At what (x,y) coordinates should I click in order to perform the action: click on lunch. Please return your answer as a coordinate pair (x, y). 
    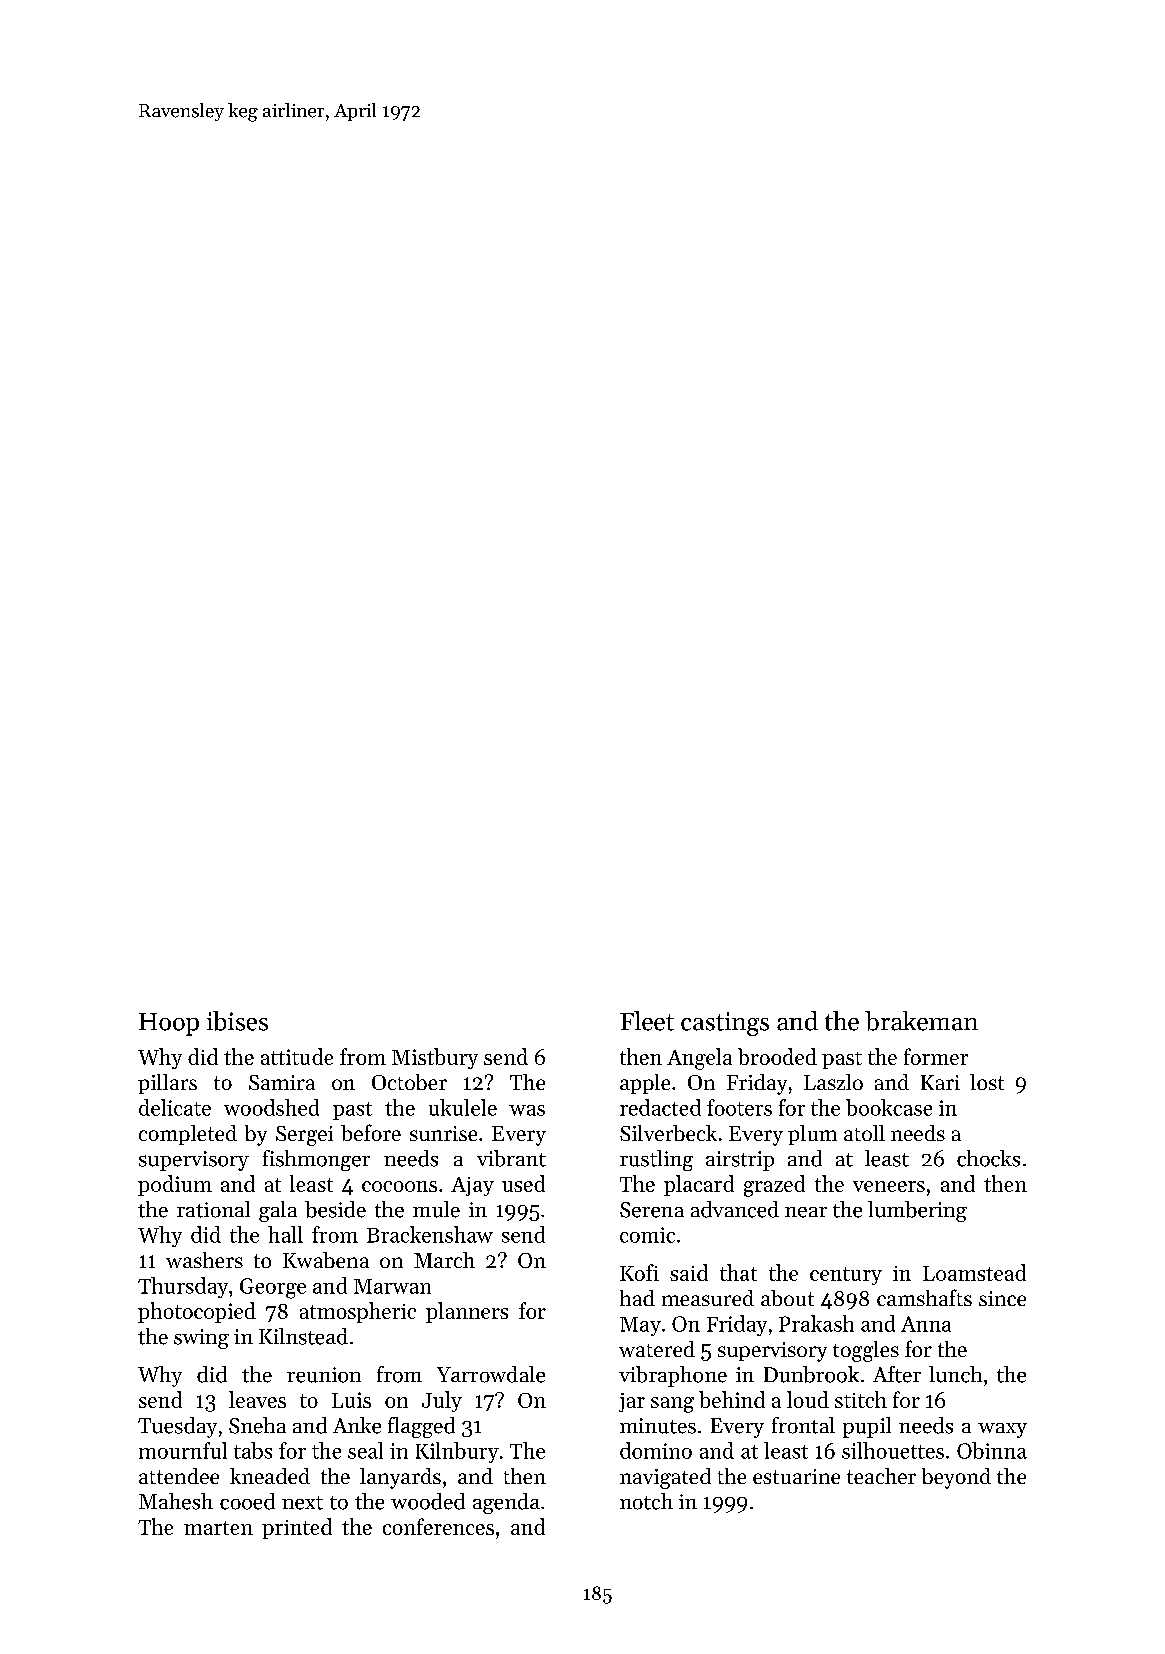
    Looking at the image, I should click on (955, 1374).
